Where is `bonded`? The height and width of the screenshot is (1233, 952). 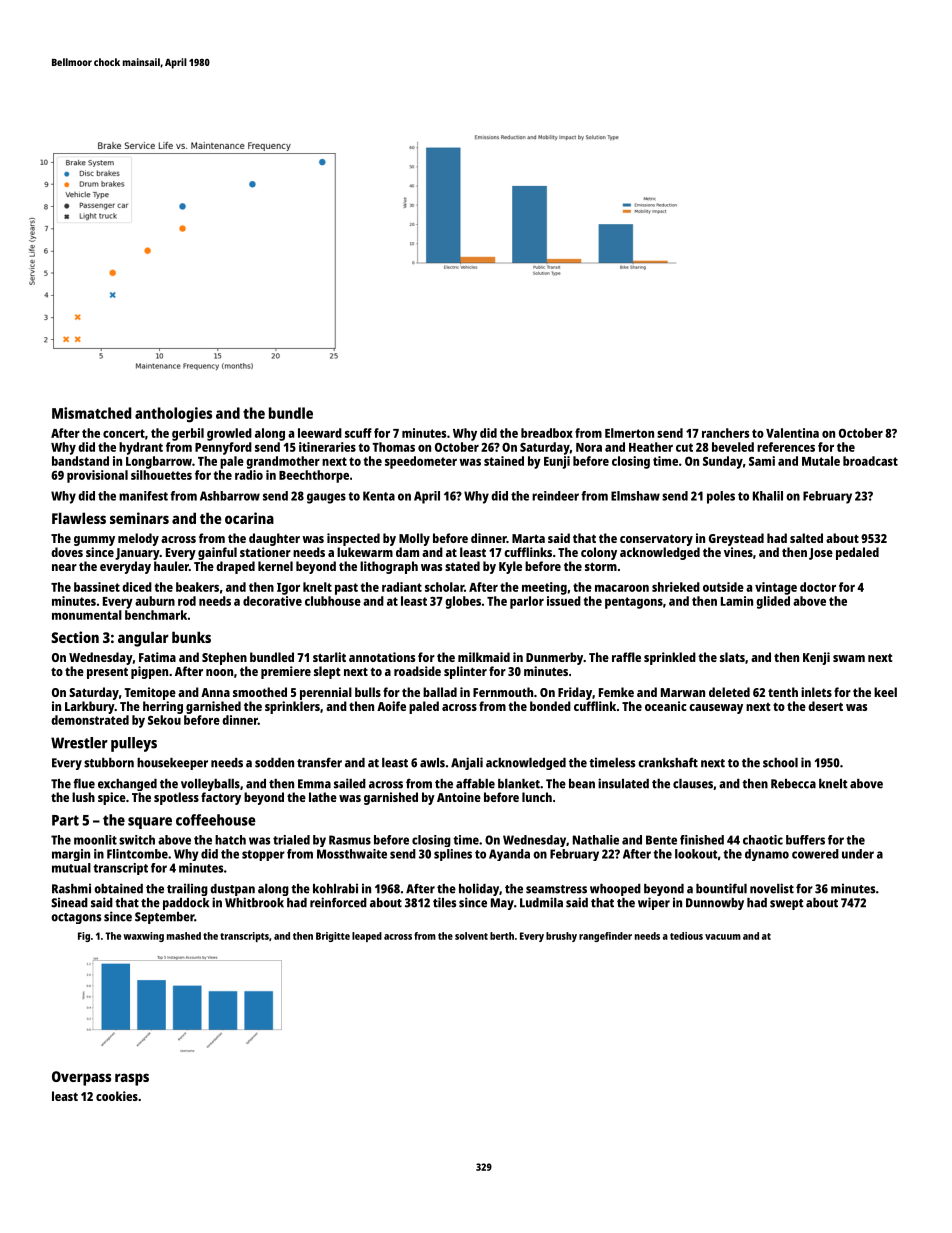
bonded is located at coordinates (550, 706).
